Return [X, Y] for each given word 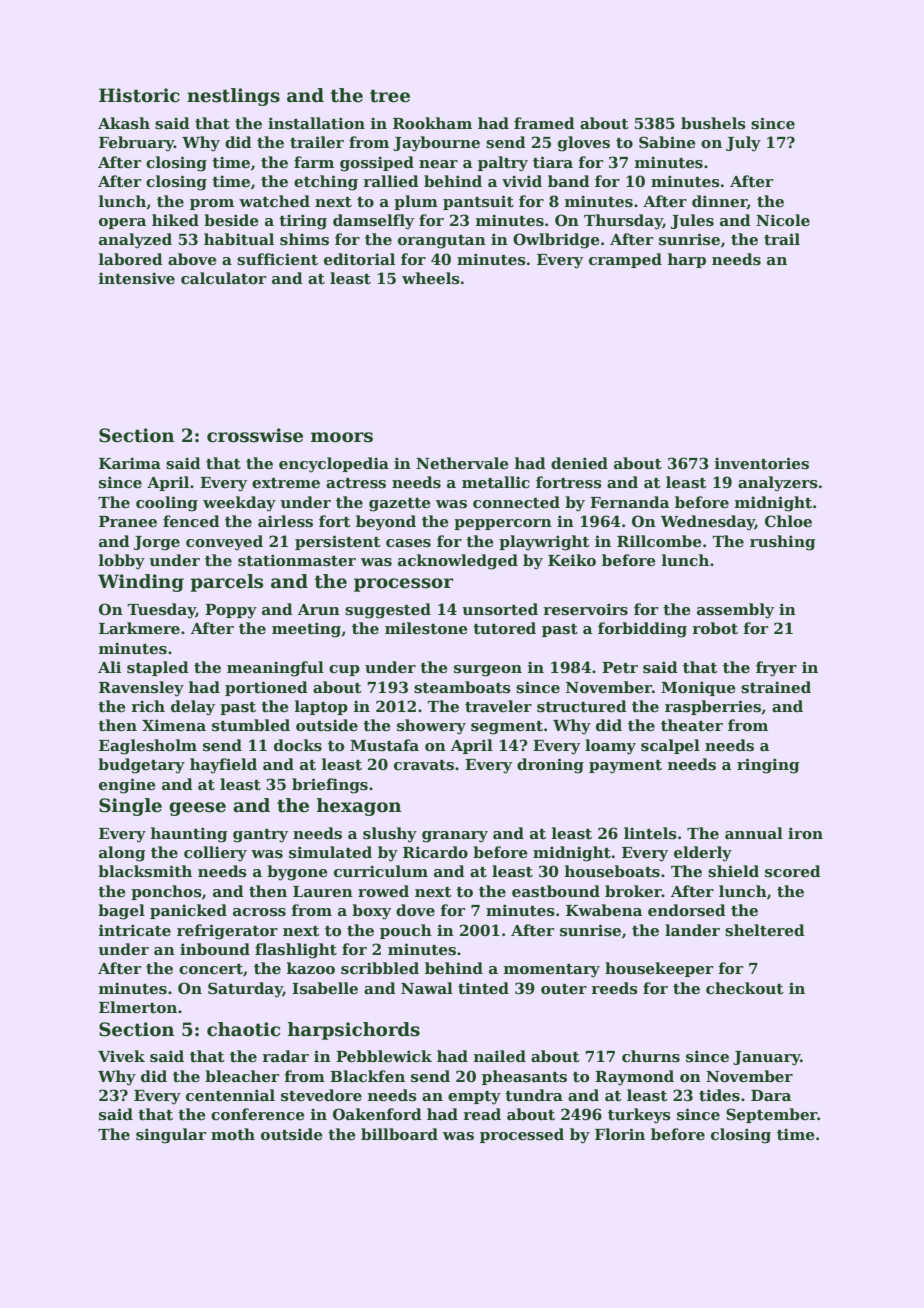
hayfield [223, 766]
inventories [762, 463]
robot [715, 628]
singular [171, 1136]
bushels [713, 123]
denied [579, 463]
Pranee [128, 521]
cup [344, 670]
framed [544, 123]
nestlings [233, 97]
